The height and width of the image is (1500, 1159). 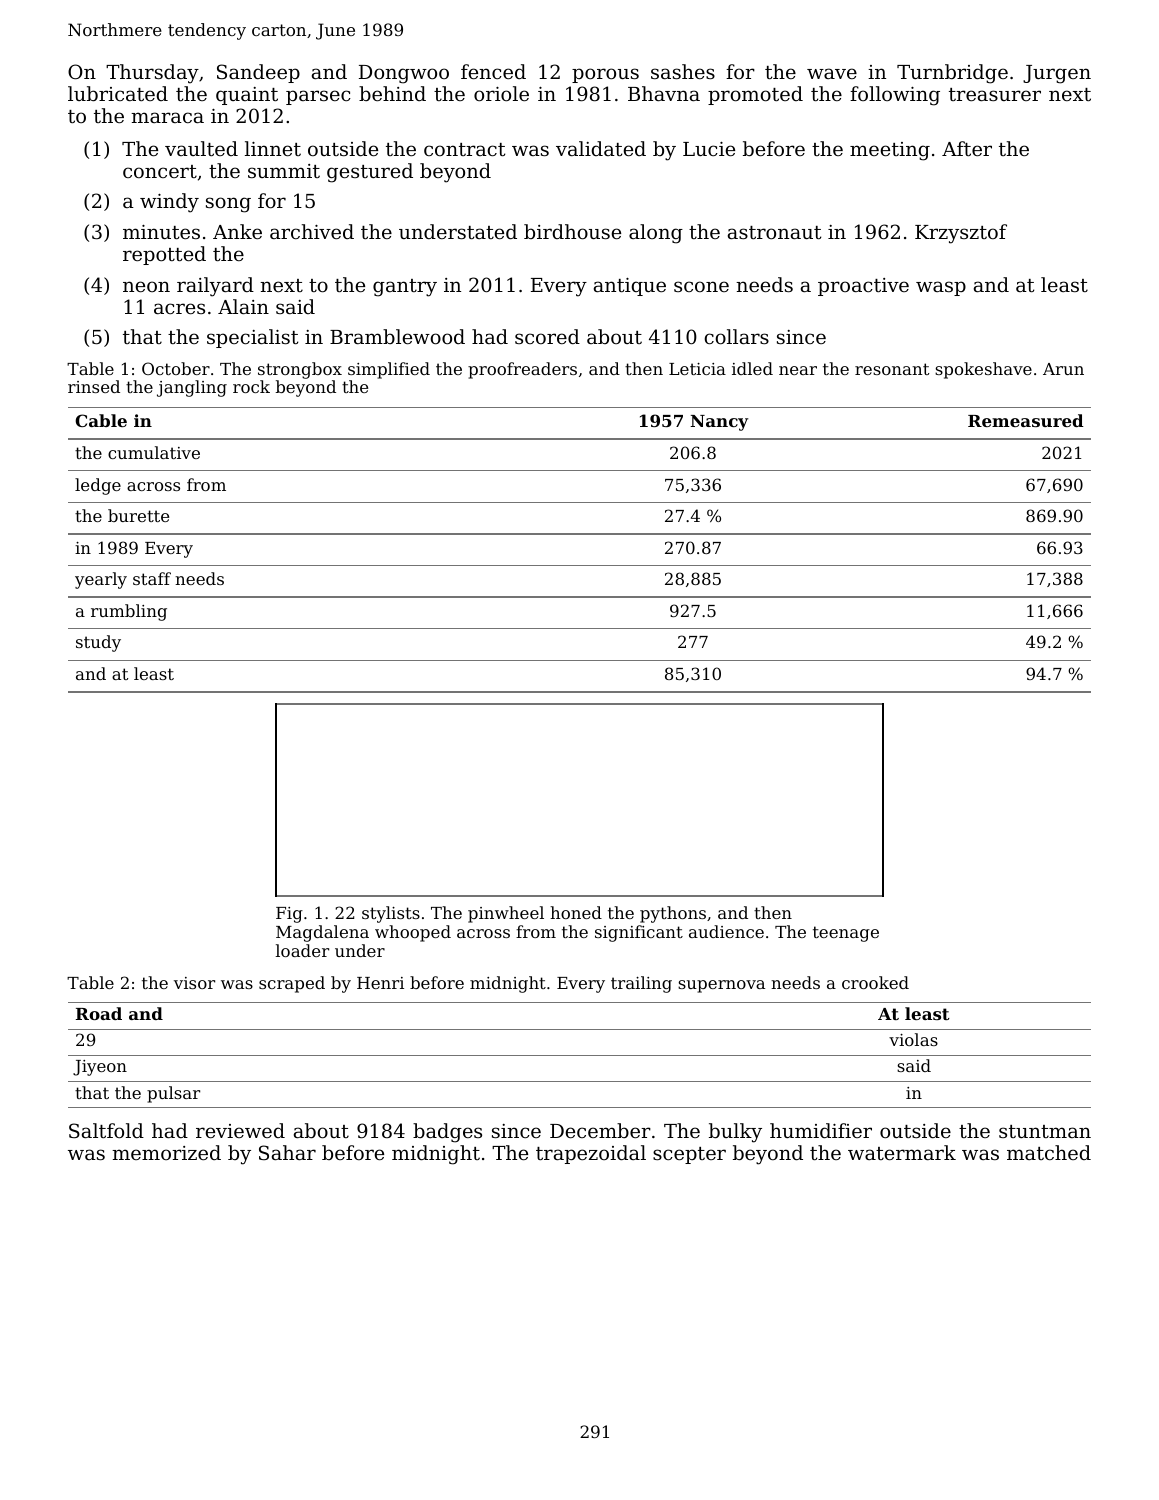 I want to click on antique, so click(x=630, y=287).
